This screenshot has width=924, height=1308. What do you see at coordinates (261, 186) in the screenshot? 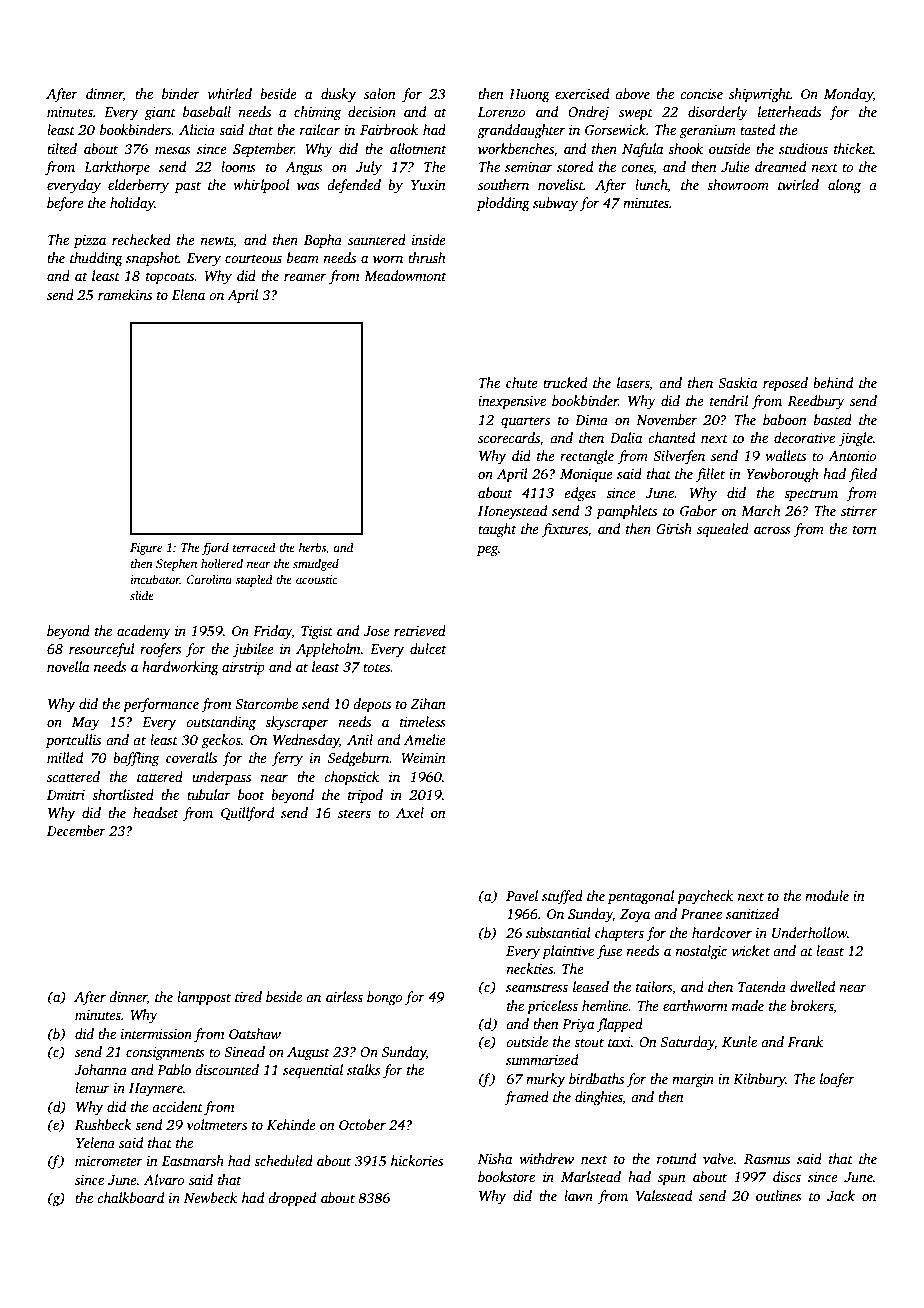
I see `whirlpool` at bounding box center [261, 186].
